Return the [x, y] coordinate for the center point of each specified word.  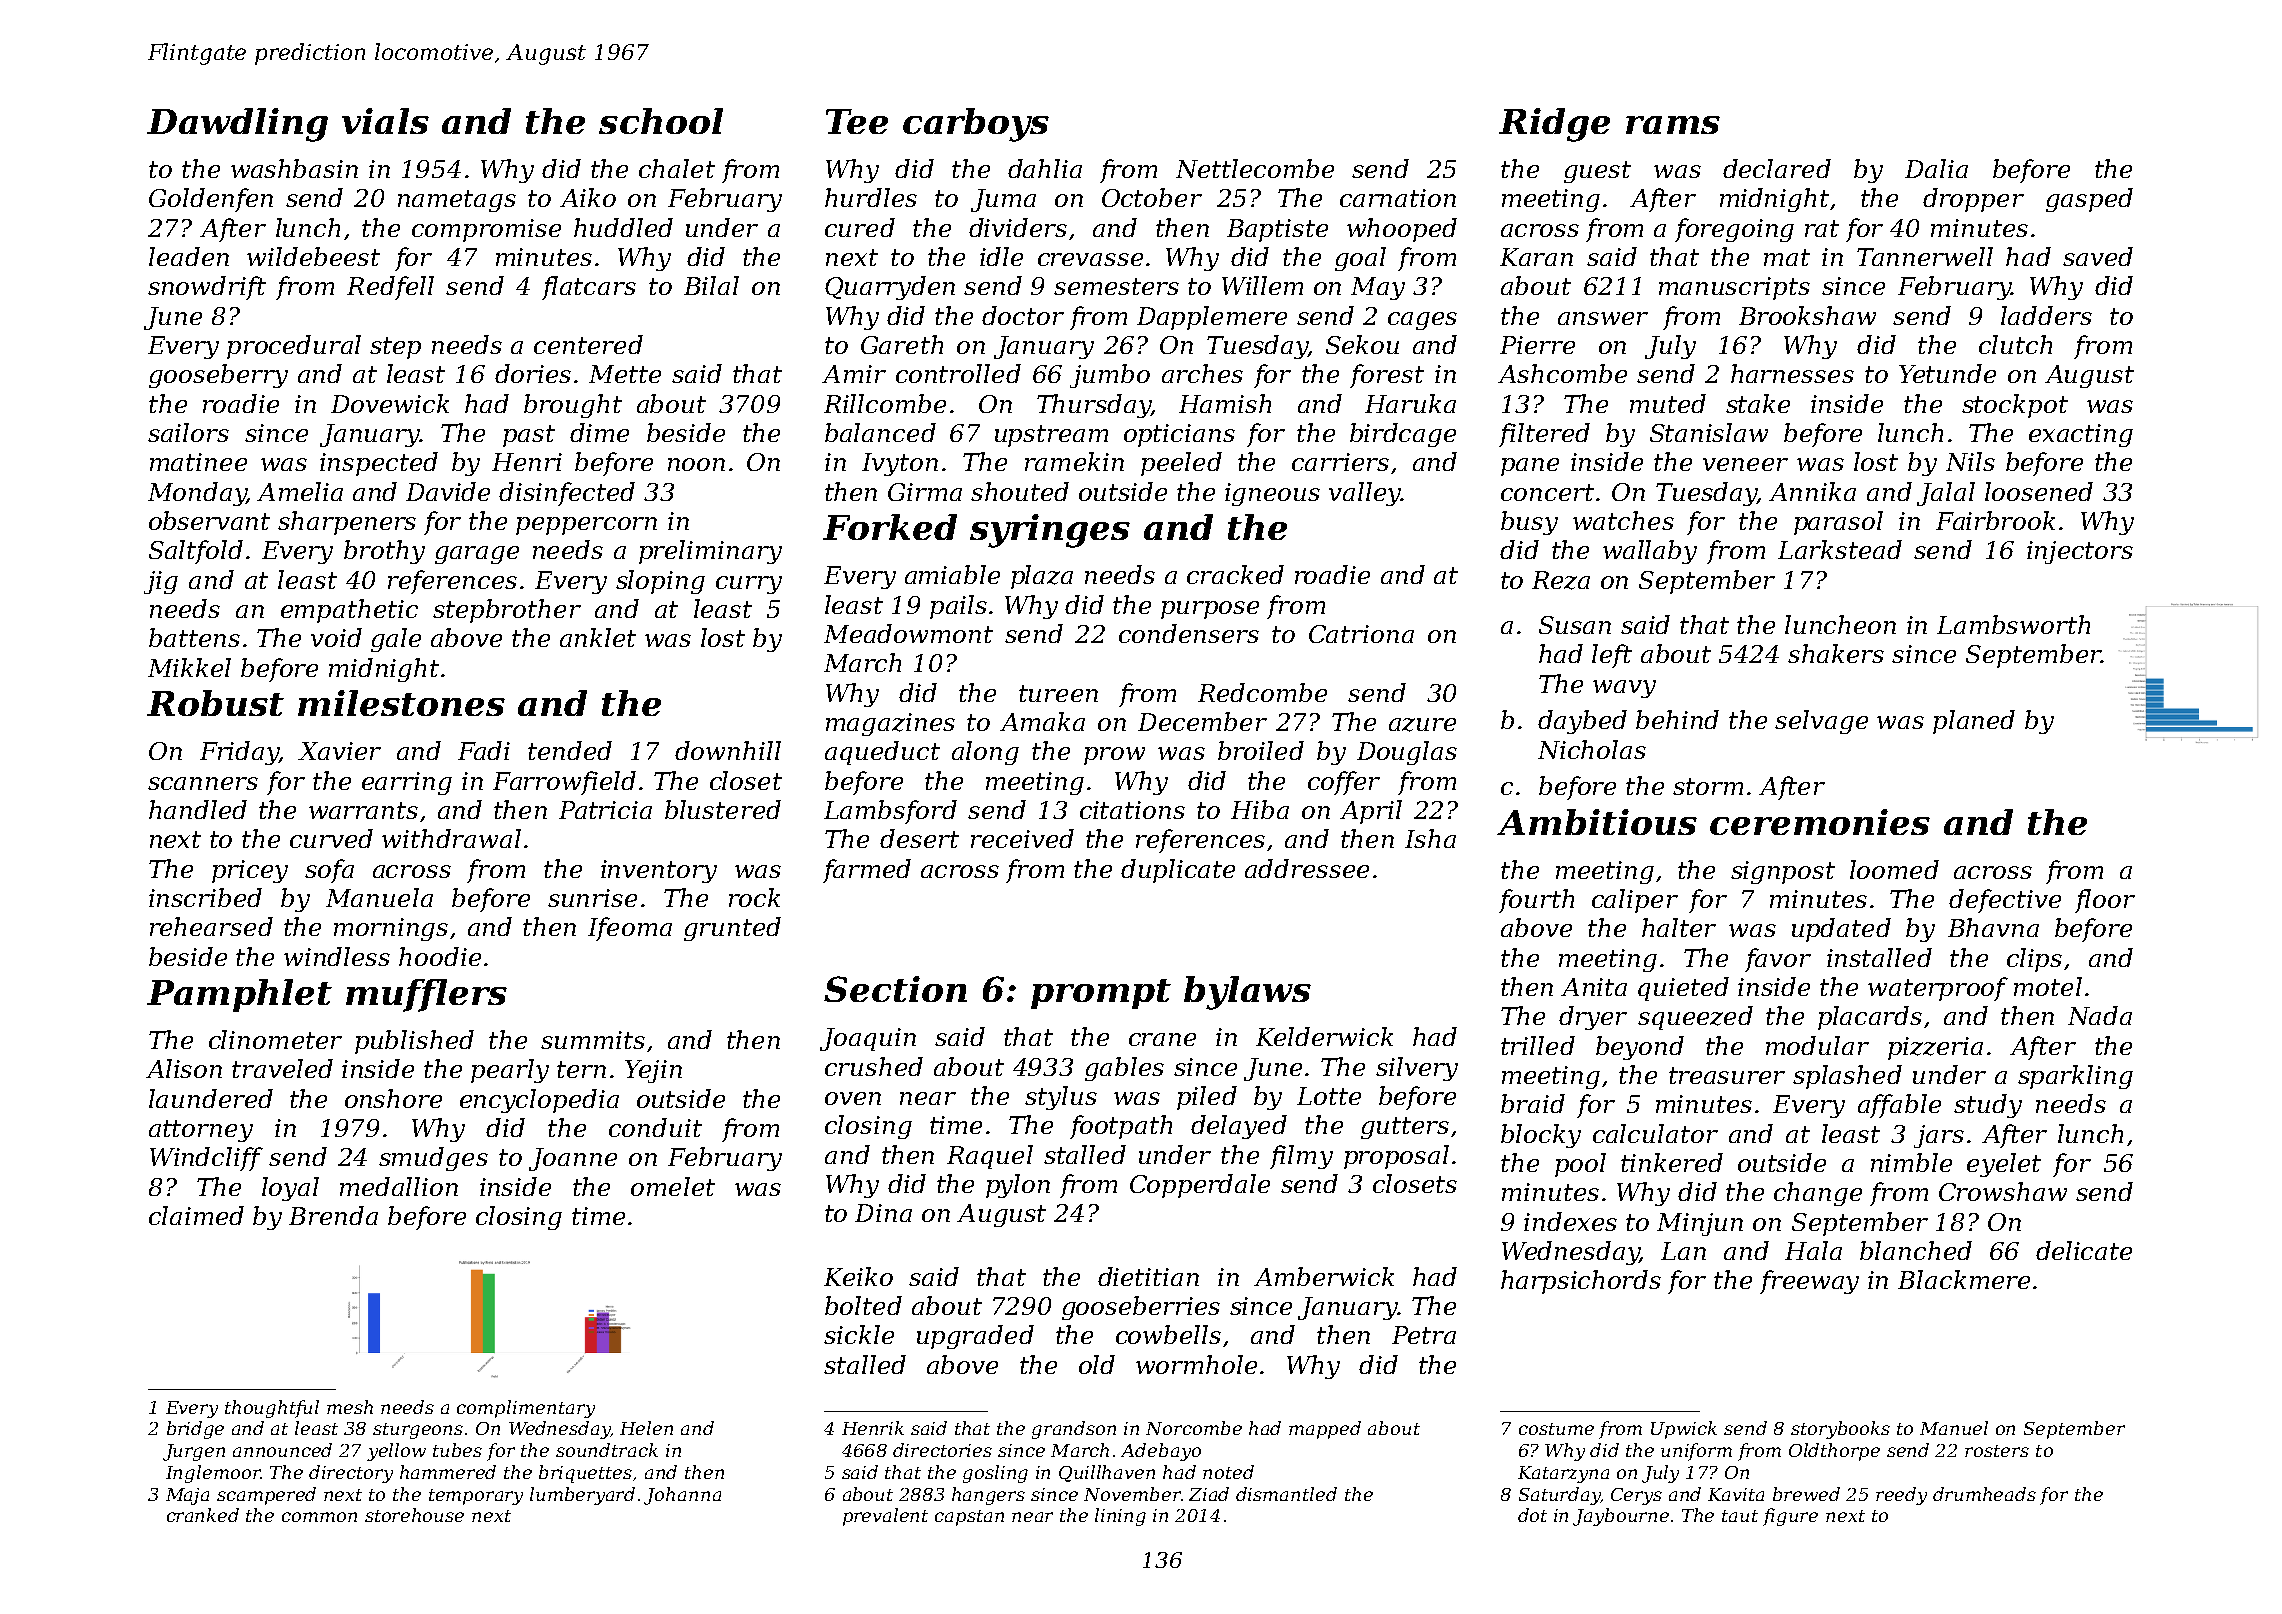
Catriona [1361, 634]
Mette [625, 374]
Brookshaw [1807, 315]
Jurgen [194, 1452]
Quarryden [890, 288]
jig [161, 582]
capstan [969, 1518]
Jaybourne [1621, 1517]
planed [1974, 722]
